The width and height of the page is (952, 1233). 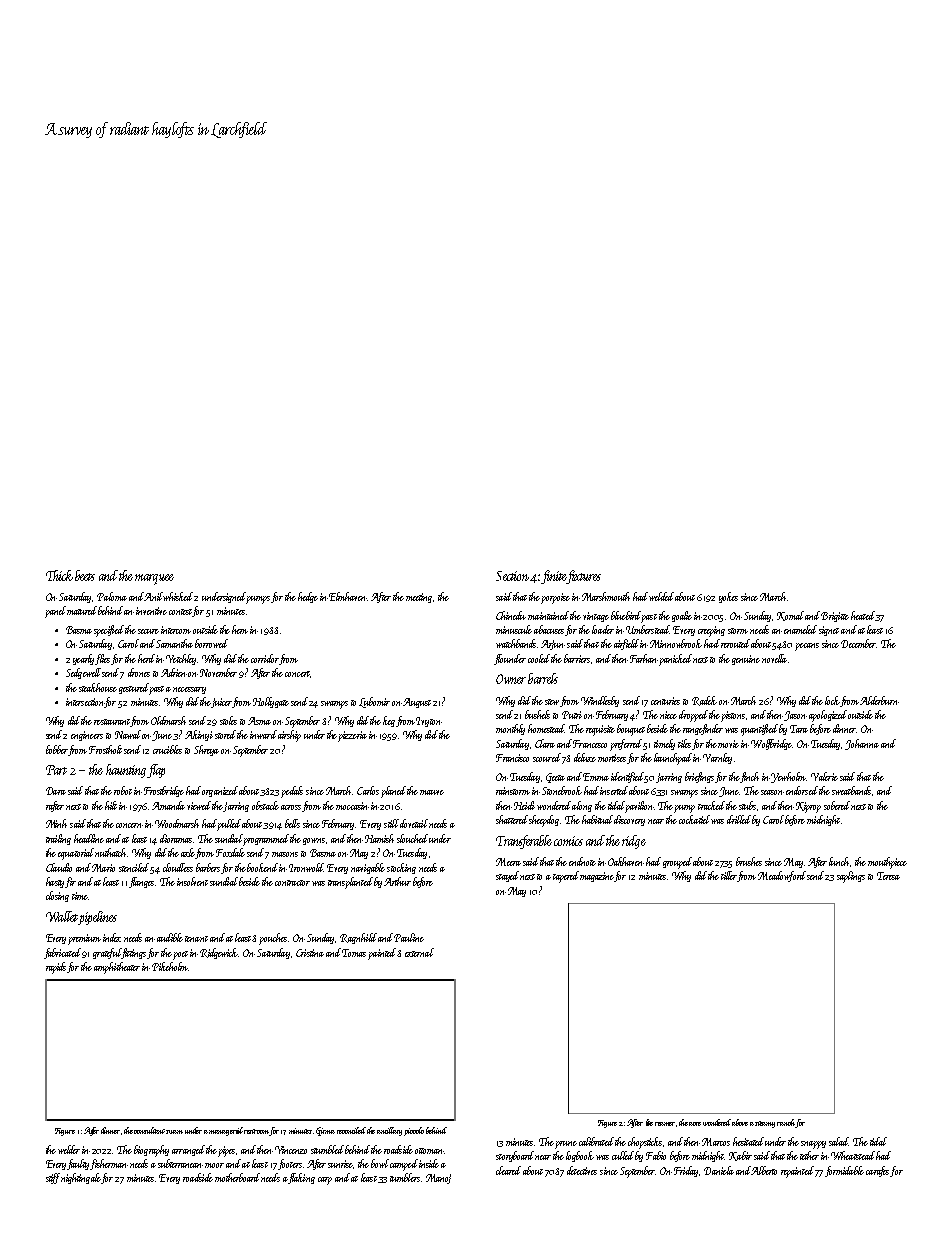 What do you see at coordinates (237, 1177) in the page?
I see `motherboard` at bounding box center [237, 1177].
